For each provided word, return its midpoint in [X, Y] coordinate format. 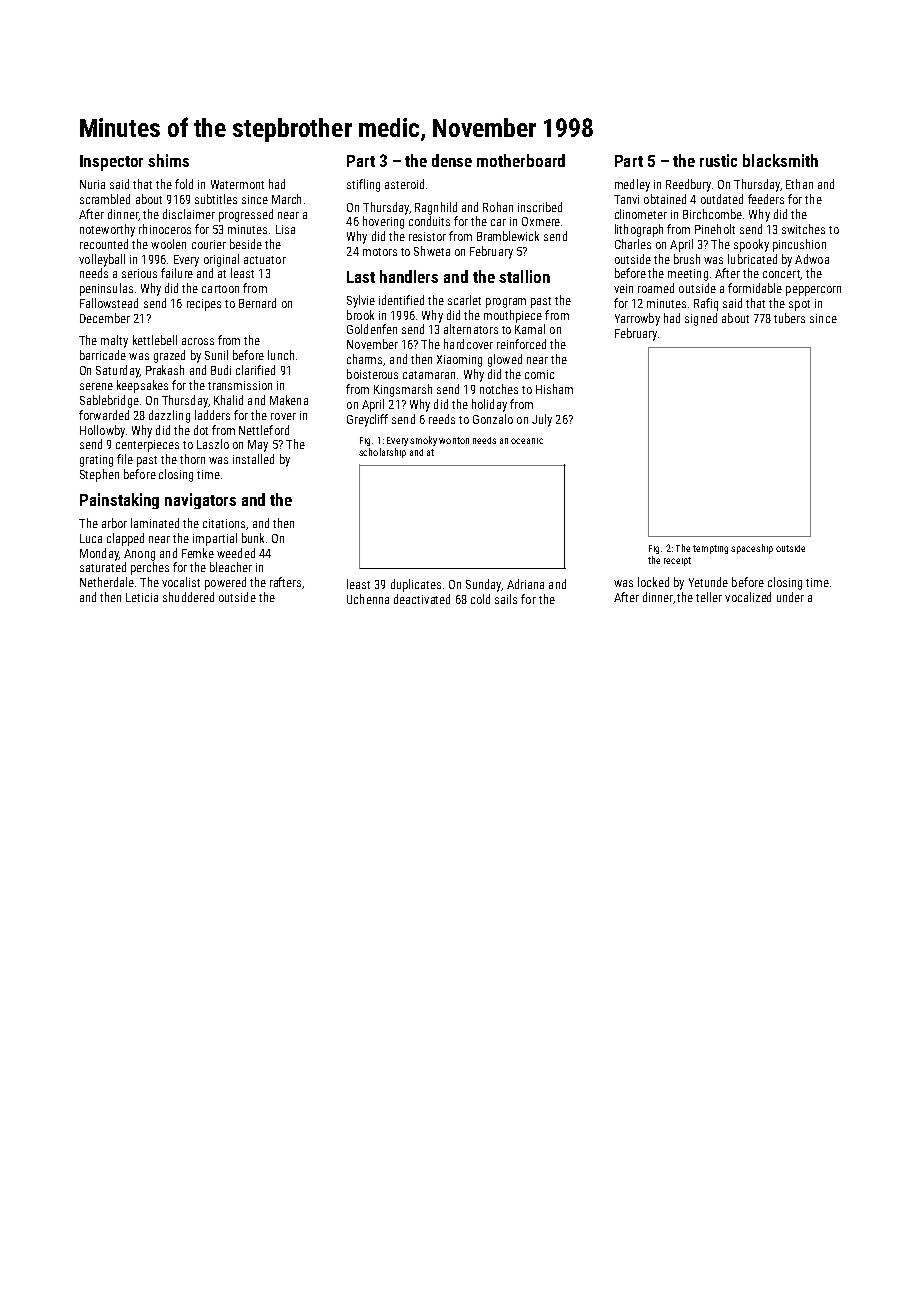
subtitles [216, 199]
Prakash [165, 370]
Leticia [142, 597]
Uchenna [368, 599]
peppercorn [813, 291]
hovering [383, 222]
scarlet [464, 300]
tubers [789, 318]
